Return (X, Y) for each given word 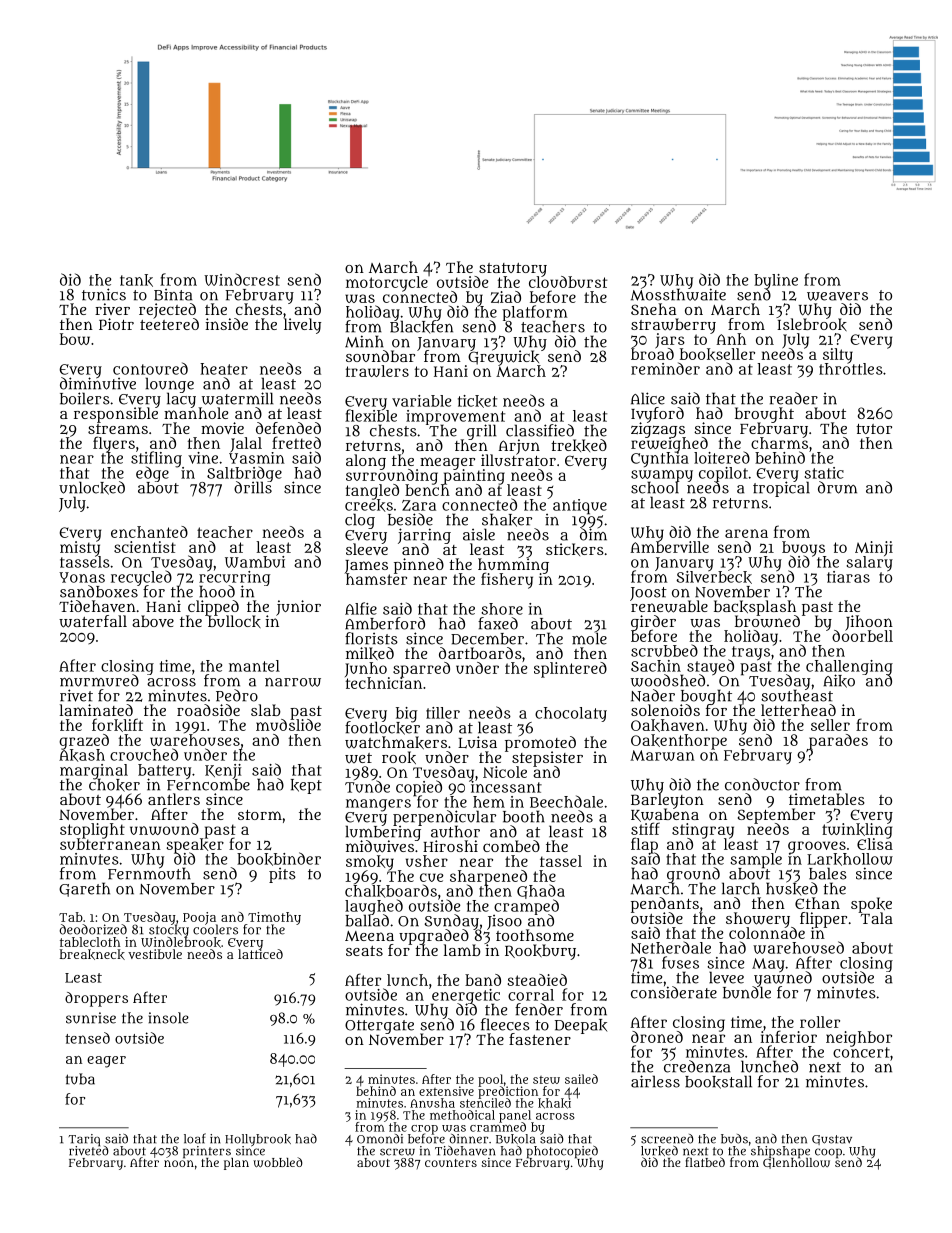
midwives (380, 847)
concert (861, 1052)
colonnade (767, 933)
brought (764, 415)
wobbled (278, 1162)
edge (152, 474)
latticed (260, 954)
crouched (144, 754)
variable (421, 401)
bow (75, 339)
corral (531, 995)
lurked (659, 1151)
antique (580, 507)
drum (837, 487)
